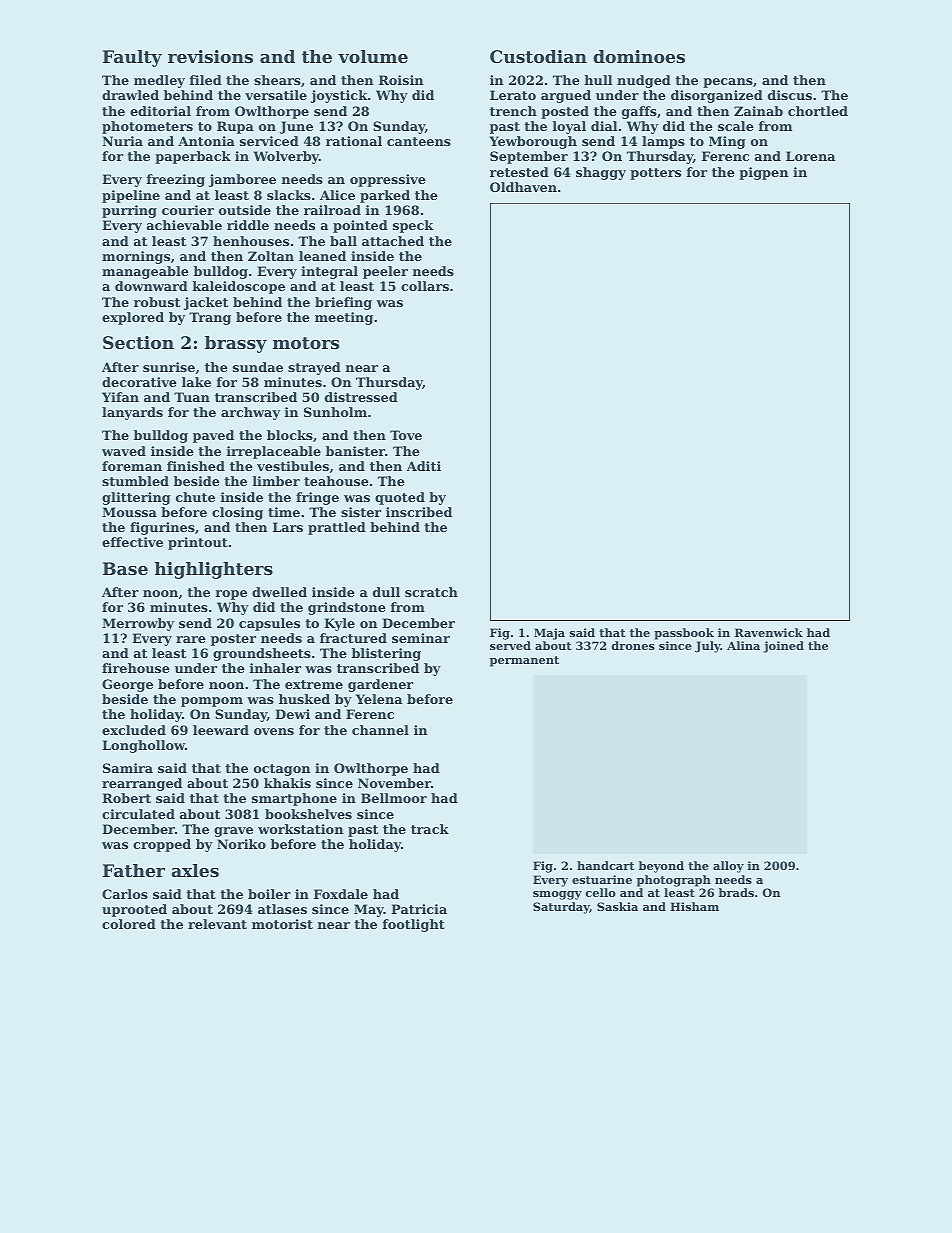 Image resolution: width=952 pixels, height=1233 pixels. I want to click on footlight, so click(414, 925).
